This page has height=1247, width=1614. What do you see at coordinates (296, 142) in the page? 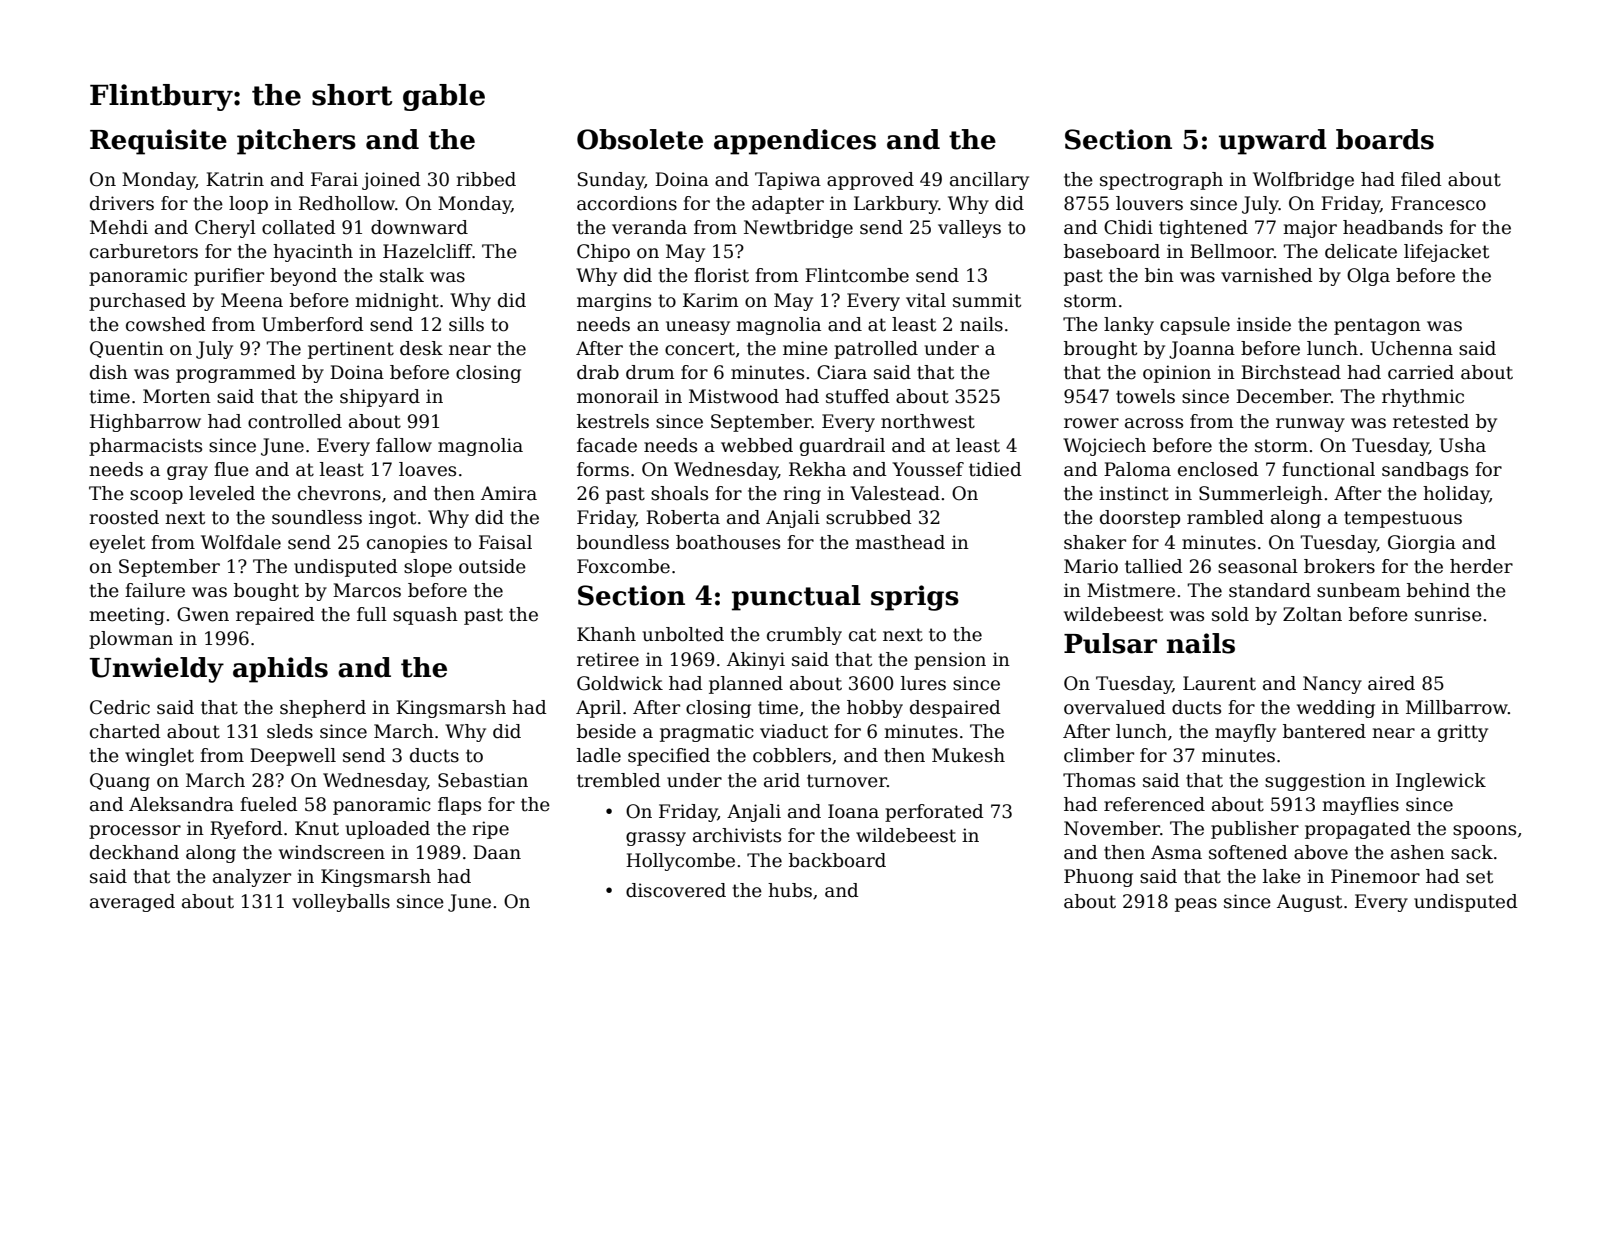
I see `pitchers` at bounding box center [296, 142].
